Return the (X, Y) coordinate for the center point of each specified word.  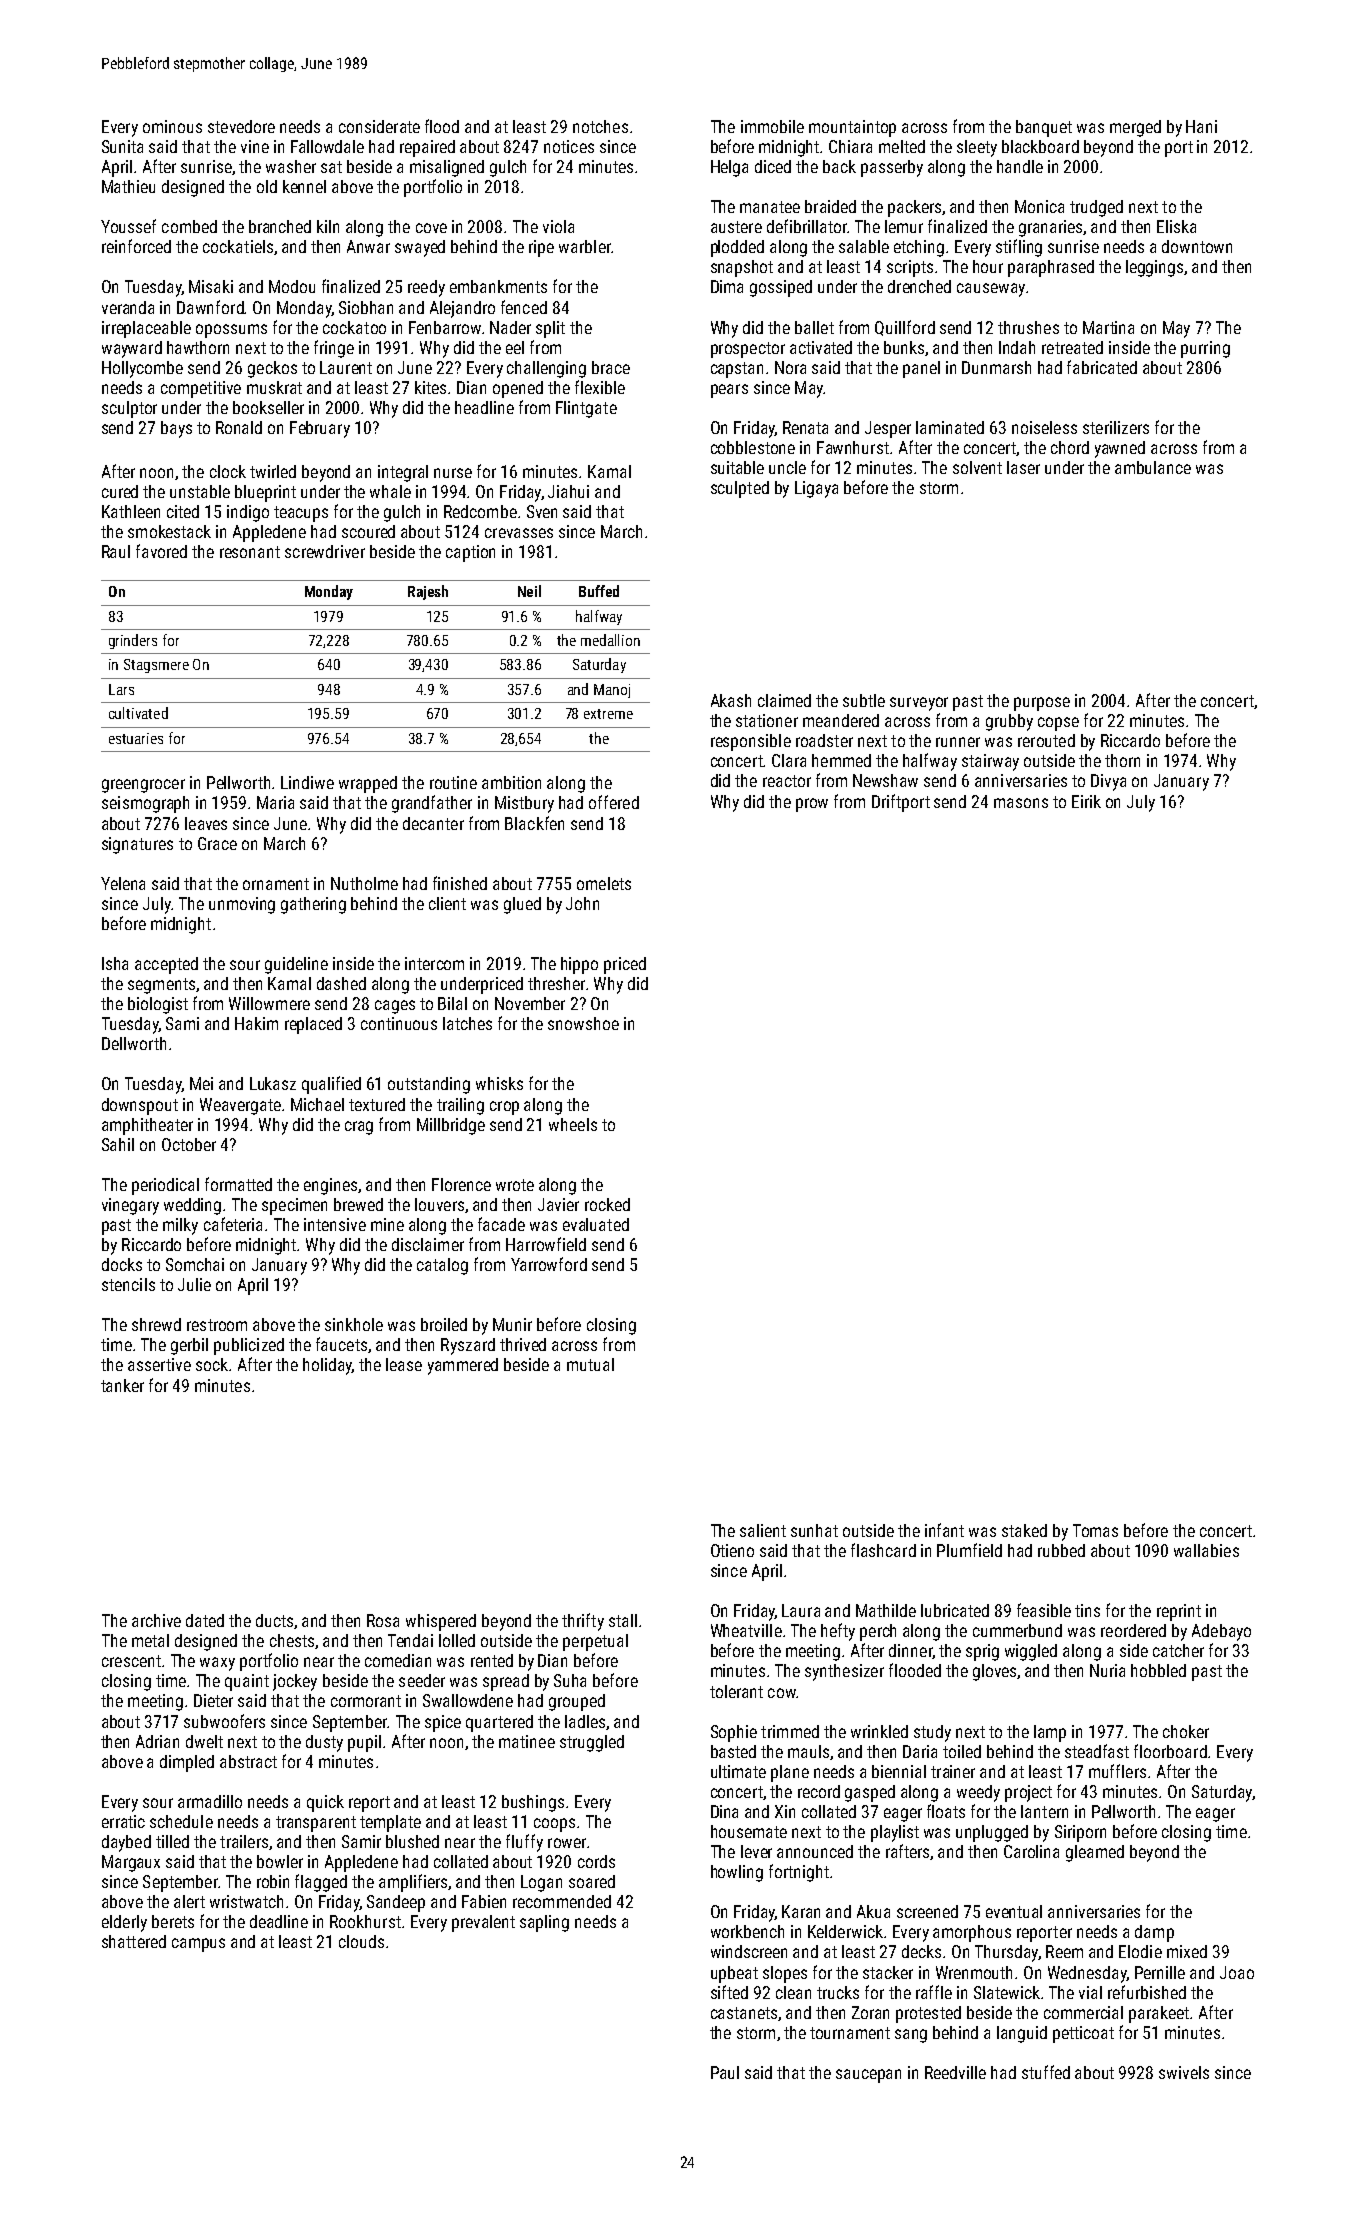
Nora (790, 367)
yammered (463, 1366)
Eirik (1086, 801)
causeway (991, 290)
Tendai (410, 1640)
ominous (172, 126)
